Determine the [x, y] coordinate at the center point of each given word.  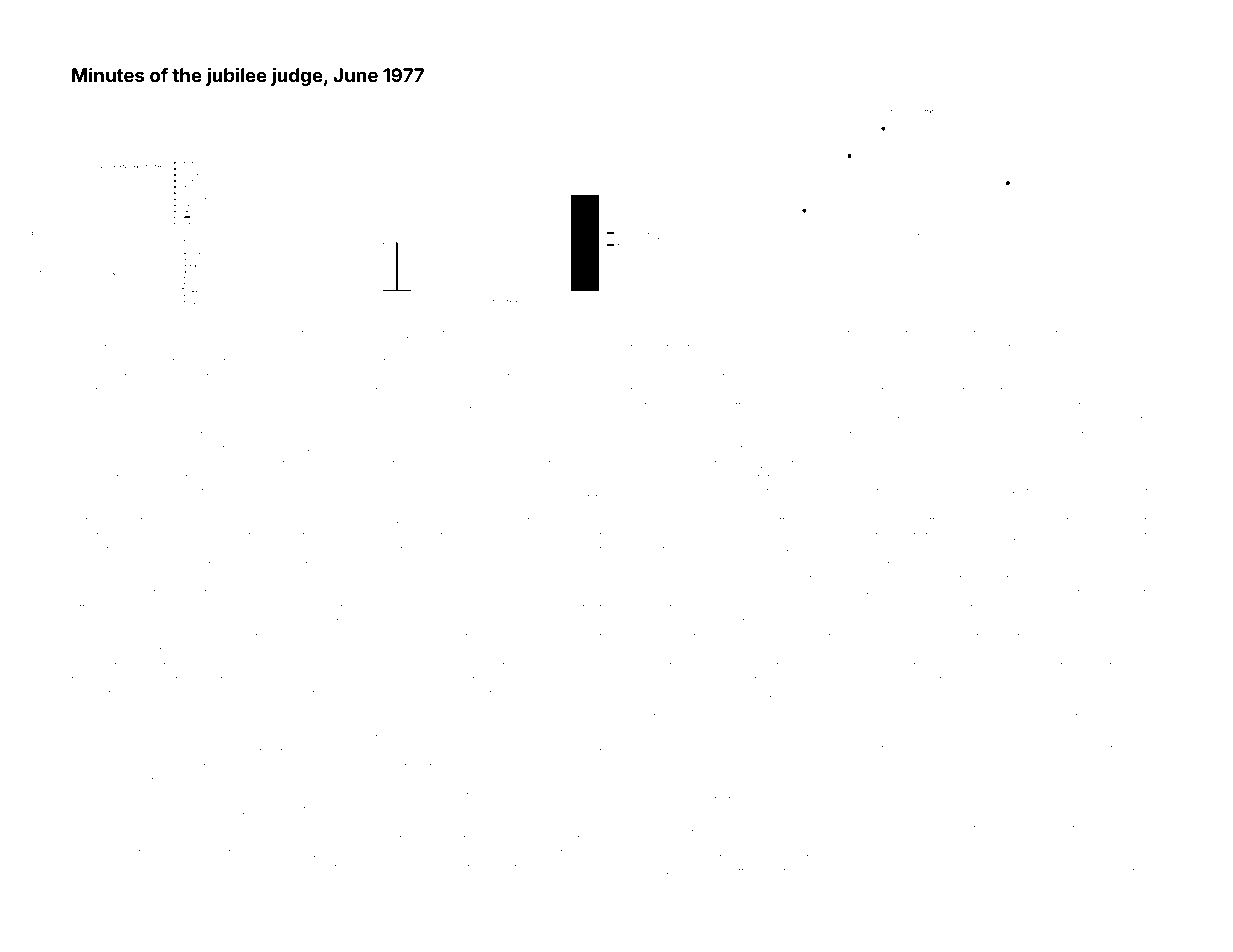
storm [1052, 699]
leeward [1139, 390]
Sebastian [246, 564]
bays [393, 869]
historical [765, 858]
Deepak [1076, 858]
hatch [645, 405]
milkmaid [511, 636]
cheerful [130, 333]
